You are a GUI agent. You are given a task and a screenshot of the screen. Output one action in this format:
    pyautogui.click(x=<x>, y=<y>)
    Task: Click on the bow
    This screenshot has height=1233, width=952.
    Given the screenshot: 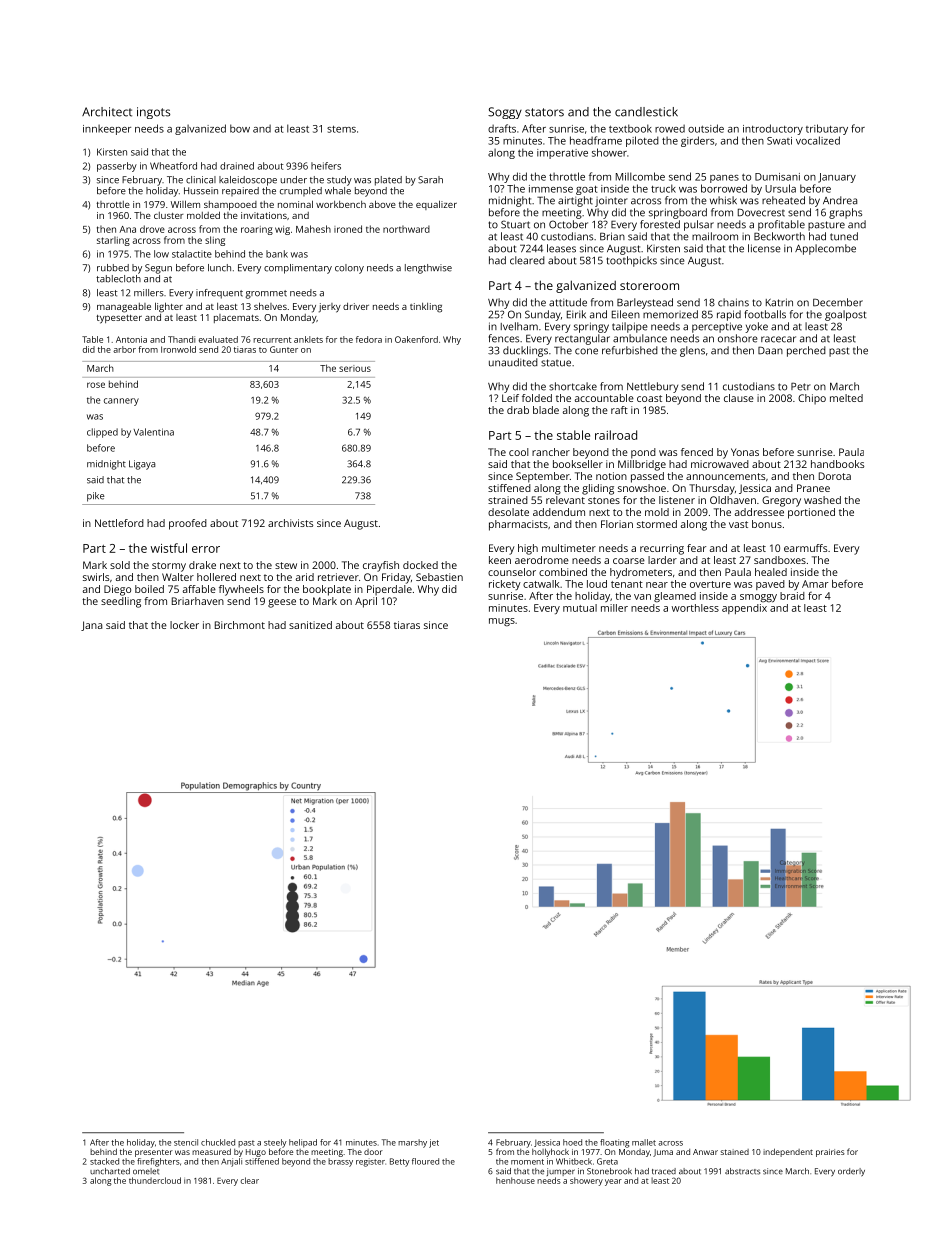 What is the action you would take?
    pyautogui.click(x=240, y=128)
